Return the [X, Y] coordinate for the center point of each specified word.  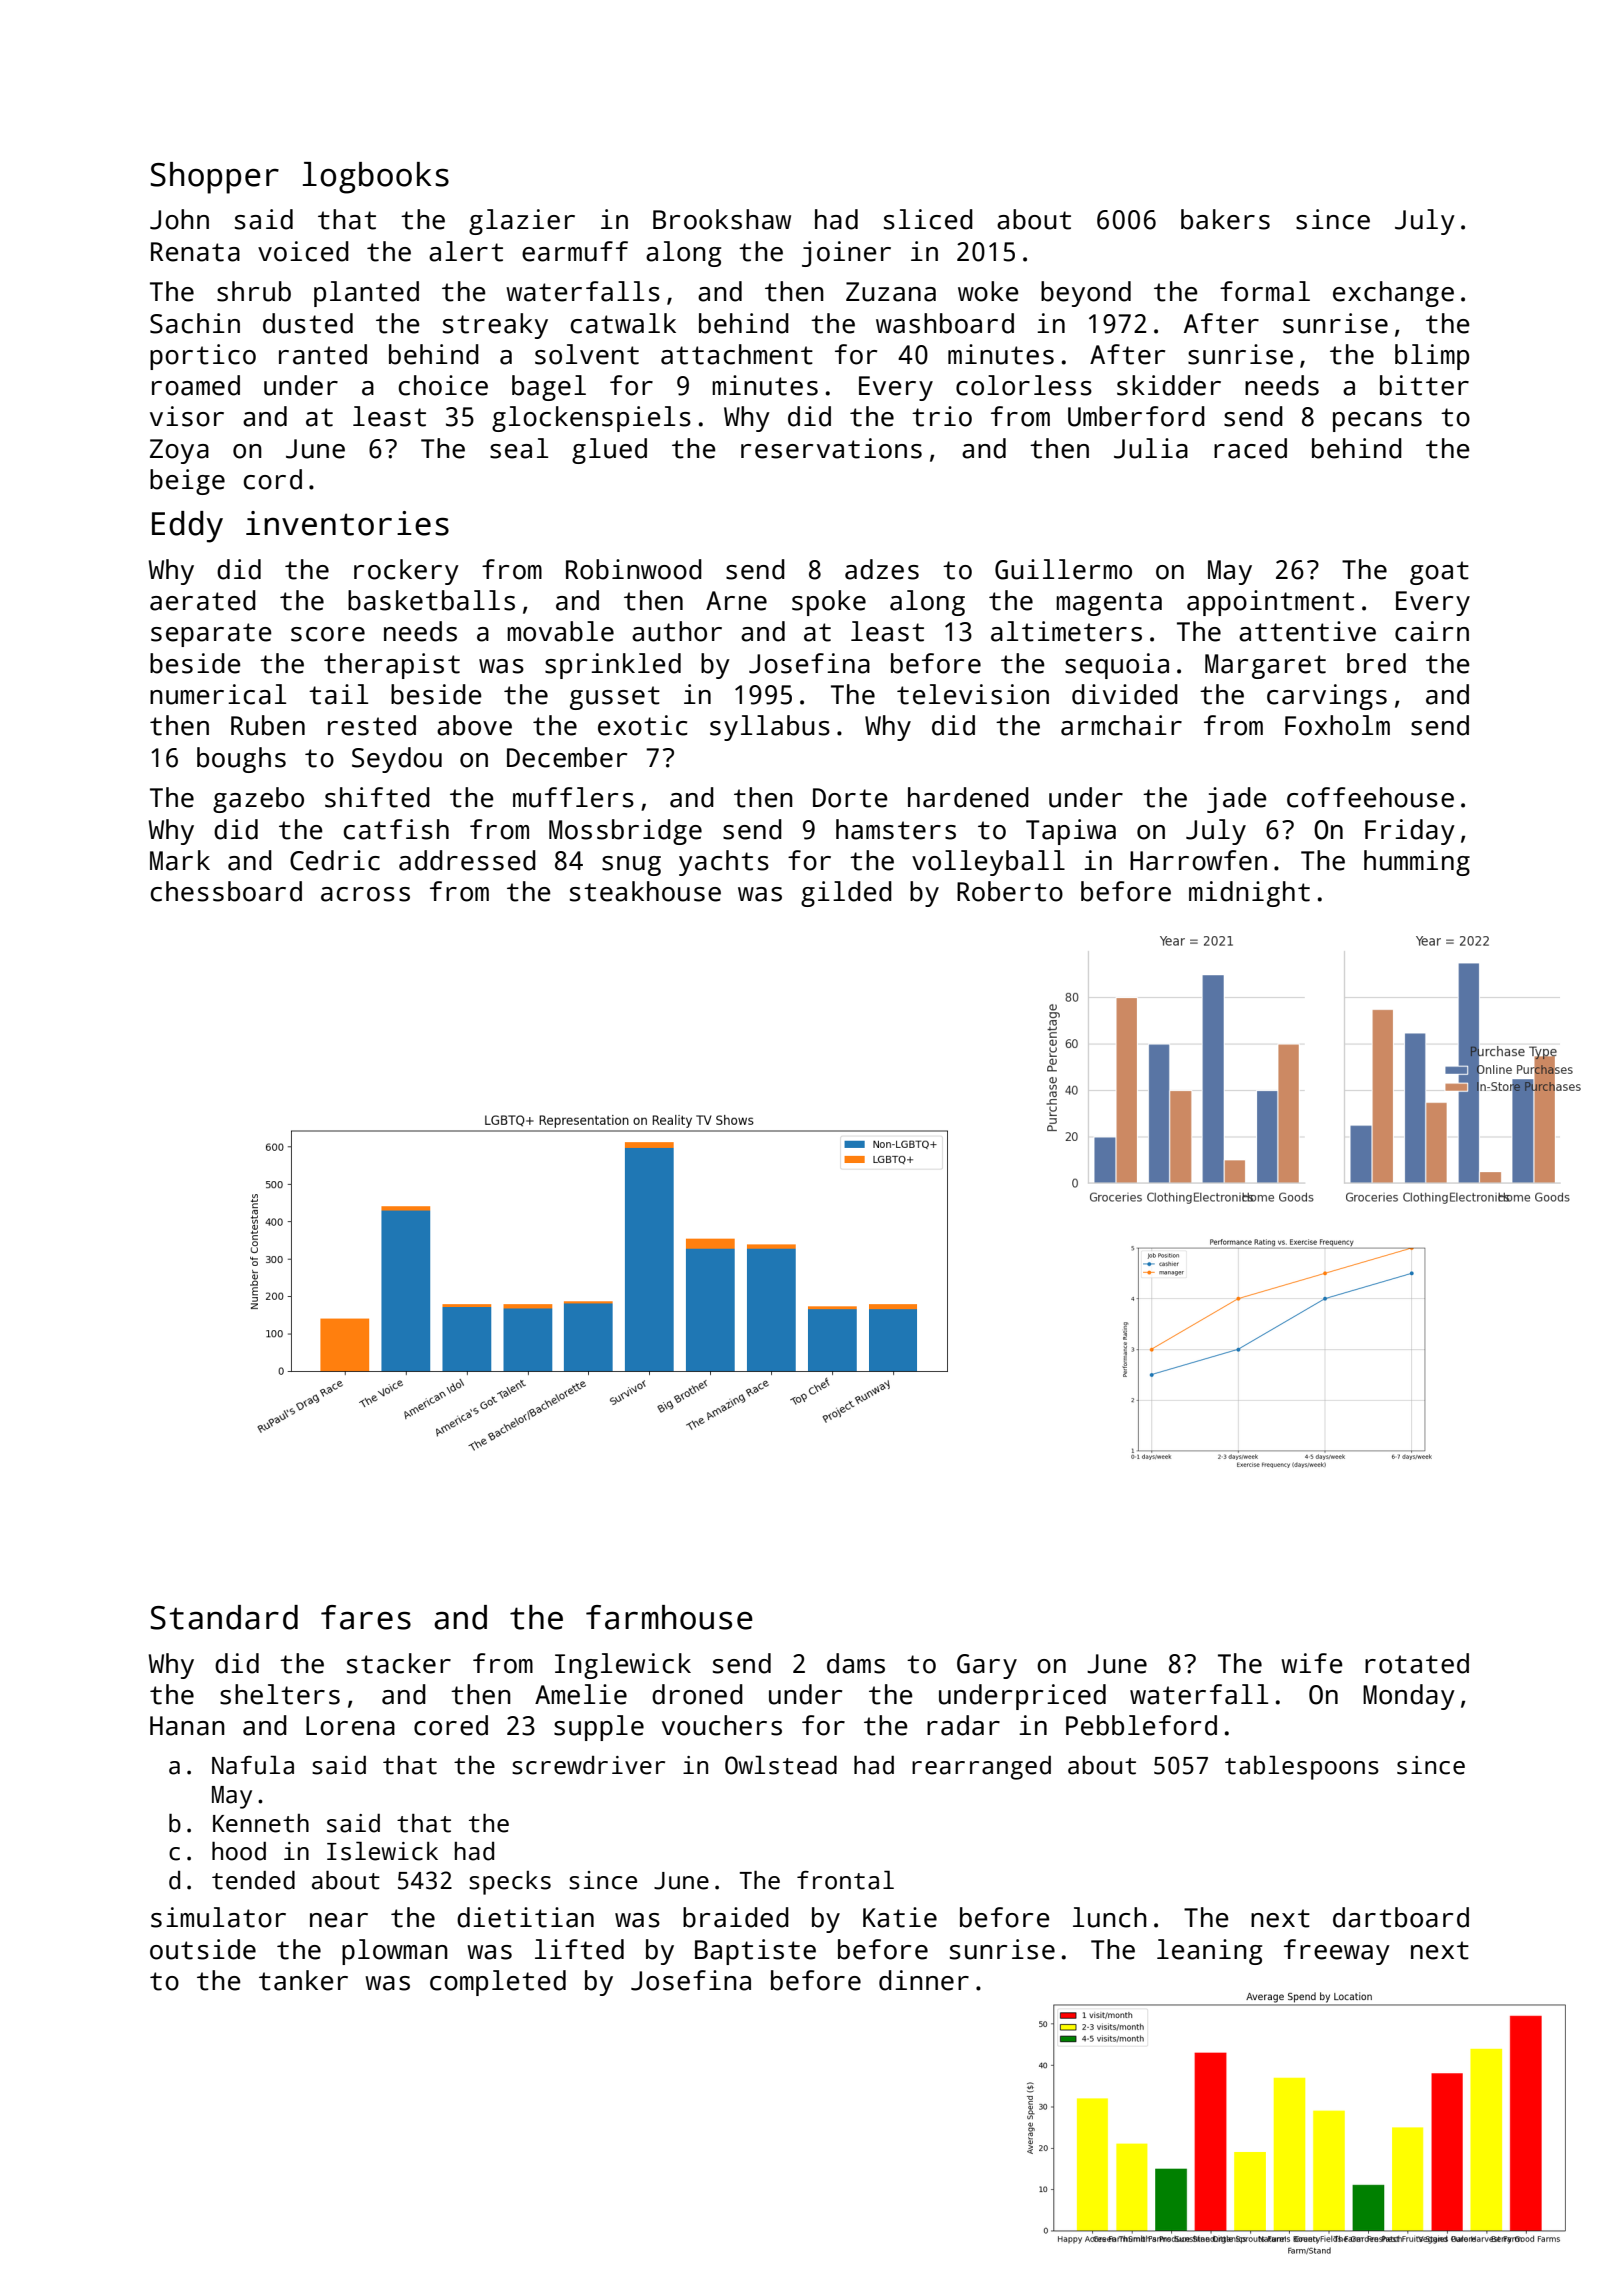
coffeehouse [1370, 797]
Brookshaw [722, 219]
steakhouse [645, 891]
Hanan [187, 1726]
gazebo [258, 800]
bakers [1225, 219]
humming [1417, 863]
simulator [218, 1917]
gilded [846, 894]
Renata [195, 252]
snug [631, 866]
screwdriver [588, 1765]
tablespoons [1302, 1767]
